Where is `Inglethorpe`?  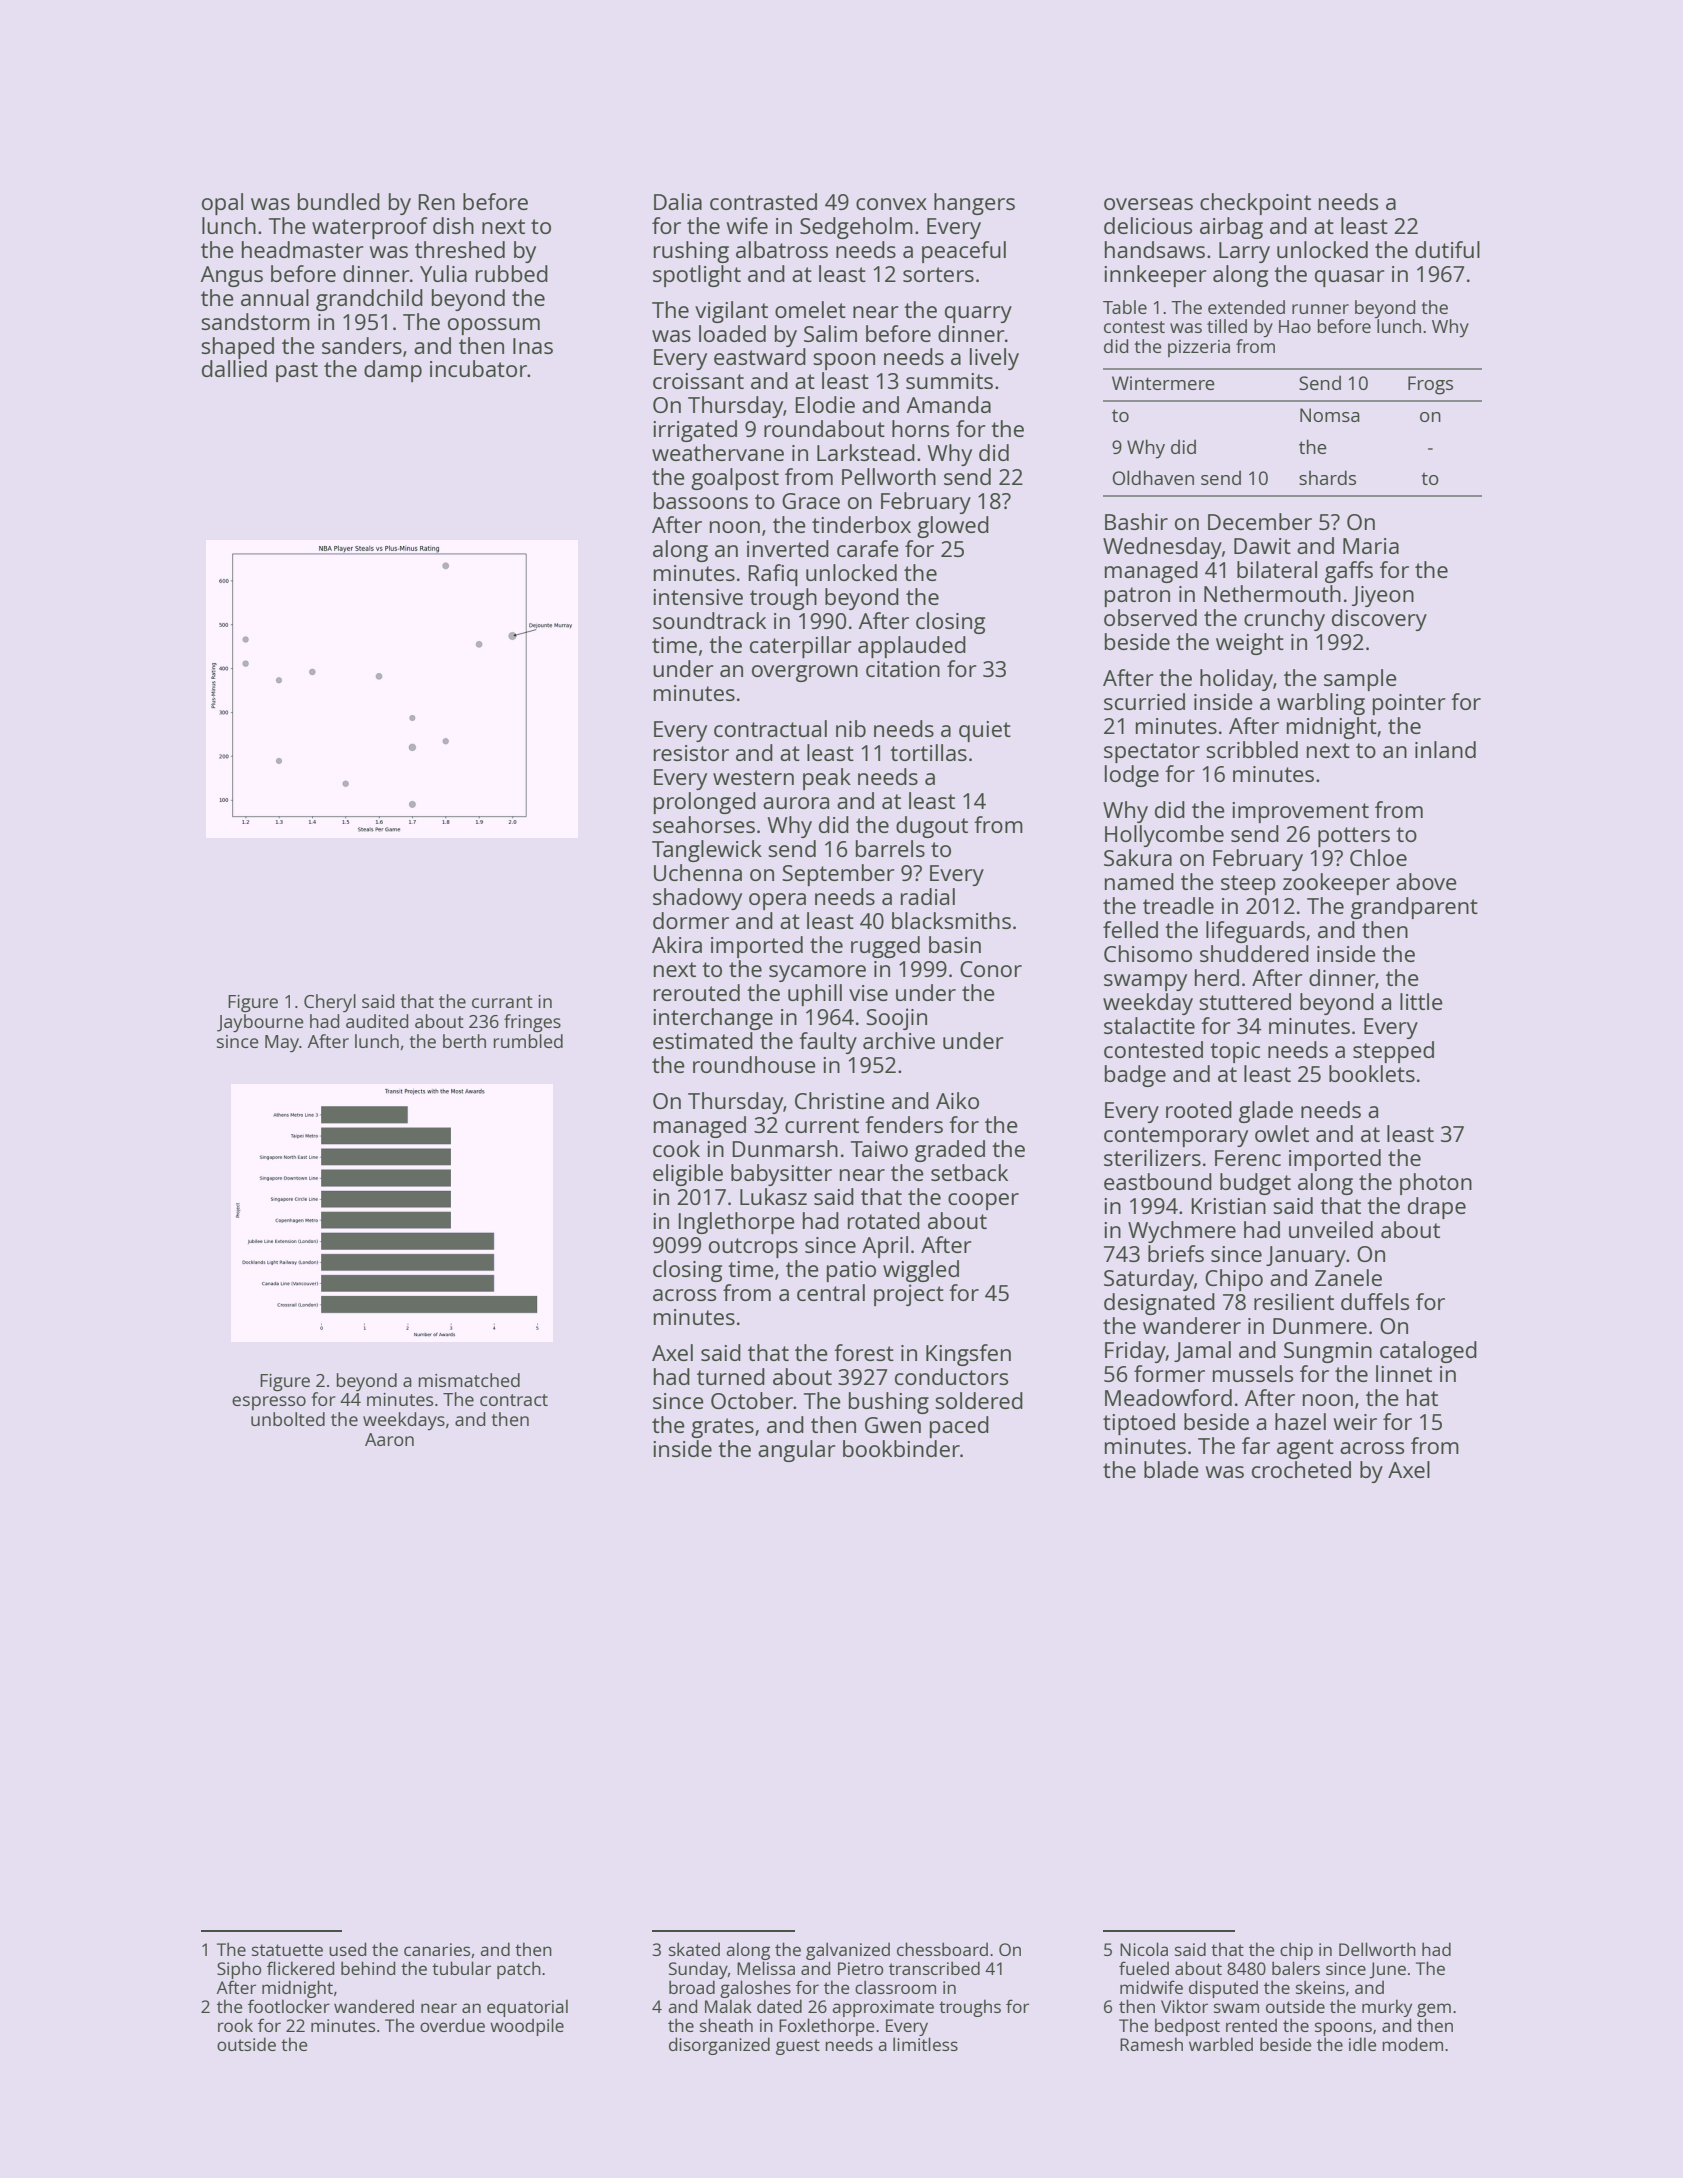 Inglethorpe is located at coordinates (736, 1223).
